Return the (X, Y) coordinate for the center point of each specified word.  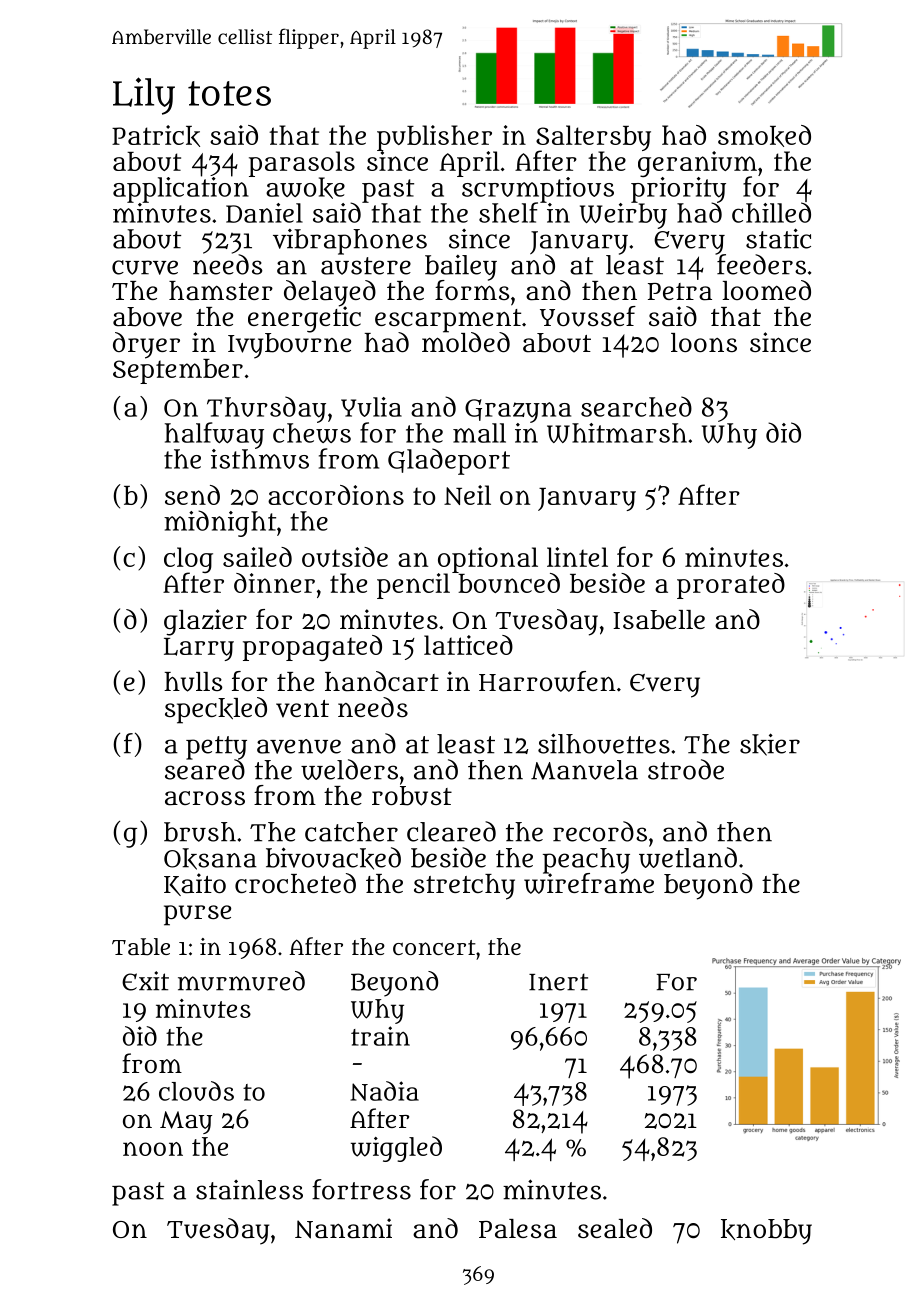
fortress (361, 1189)
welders (349, 769)
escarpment (448, 320)
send (192, 495)
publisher (434, 138)
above (147, 317)
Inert (558, 982)
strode (686, 769)
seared (205, 769)
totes (229, 93)
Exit (145, 981)
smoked (764, 136)
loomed (767, 290)
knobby (766, 1232)
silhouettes (604, 743)
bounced (509, 583)
